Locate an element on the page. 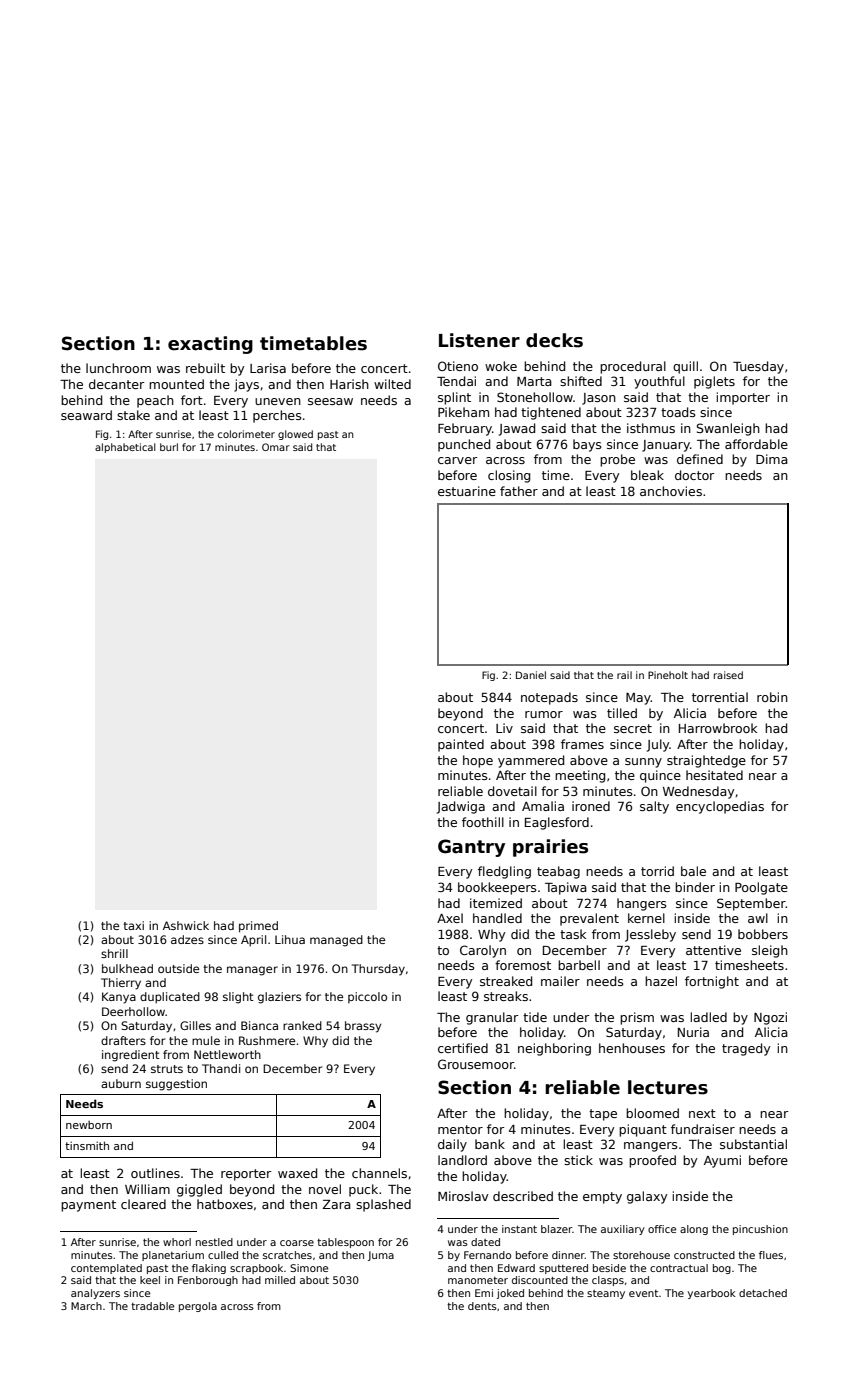 The width and height of the image is (849, 1400). alphabetical is located at coordinates (125, 448).
